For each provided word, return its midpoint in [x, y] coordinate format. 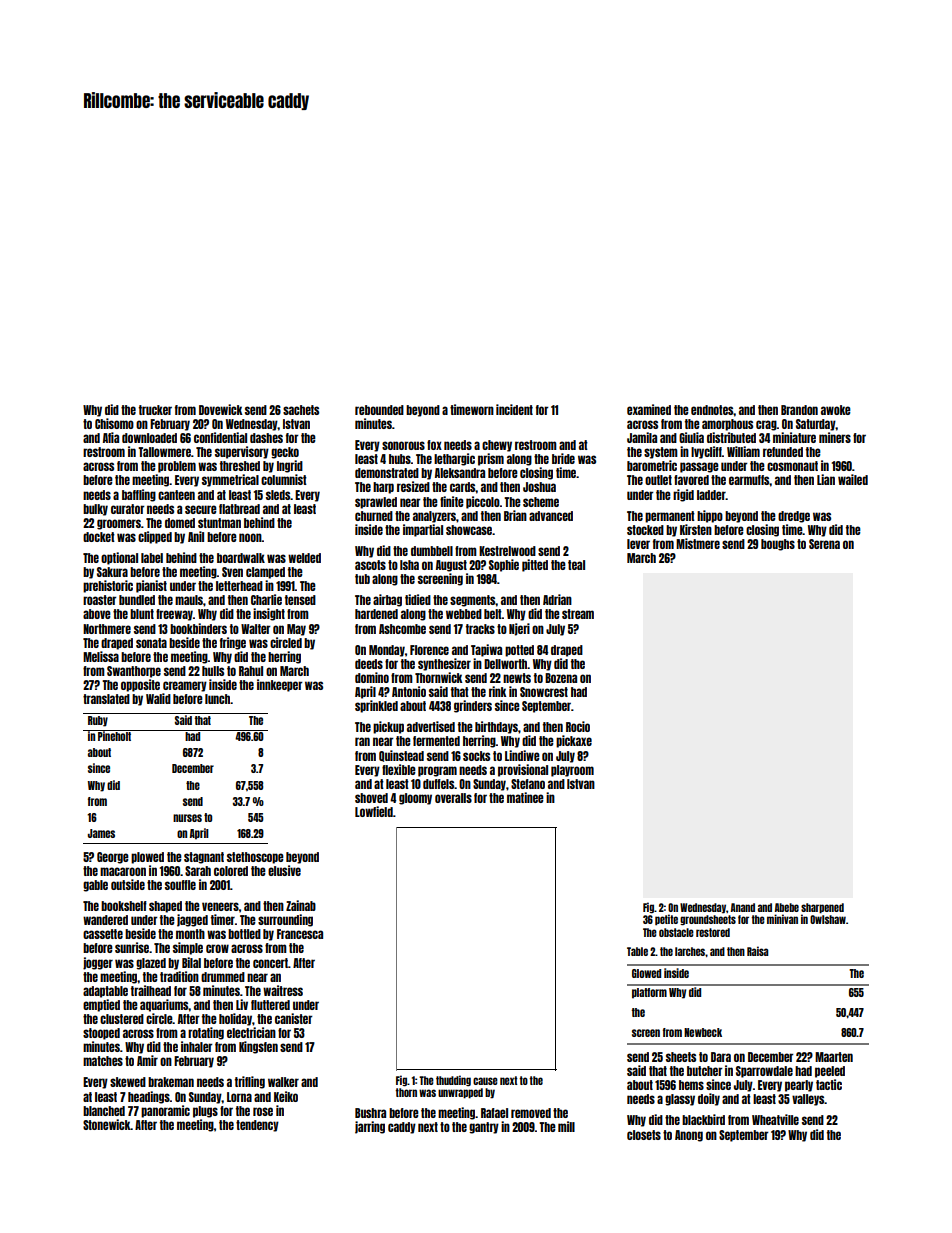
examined [649, 409]
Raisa [757, 951]
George [113, 858]
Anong [689, 1136]
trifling [250, 1082]
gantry [484, 1128]
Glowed [646, 973]
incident [514, 409]
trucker [155, 410]
